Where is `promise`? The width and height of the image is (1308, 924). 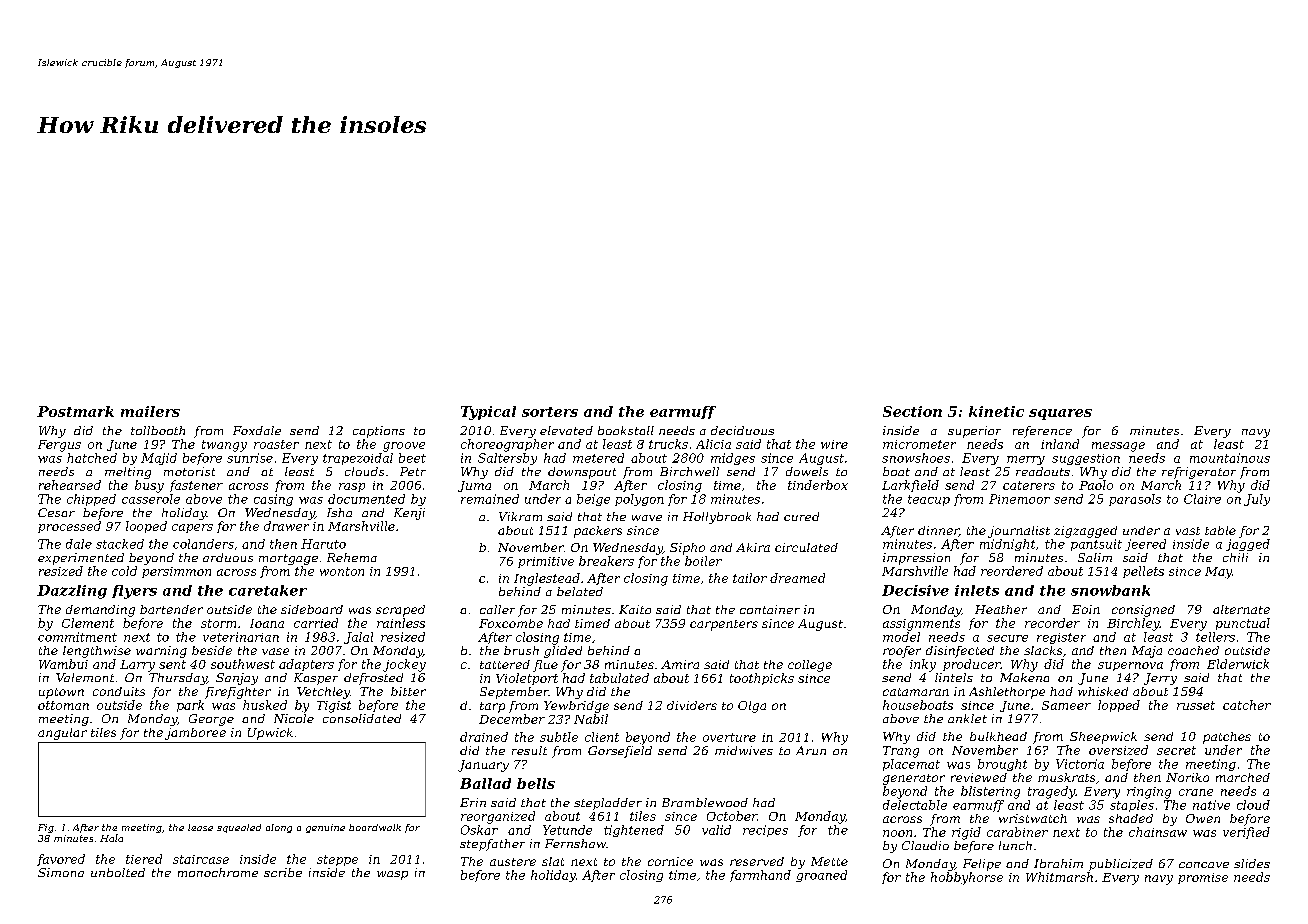 promise is located at coordinates (1203, 878).
